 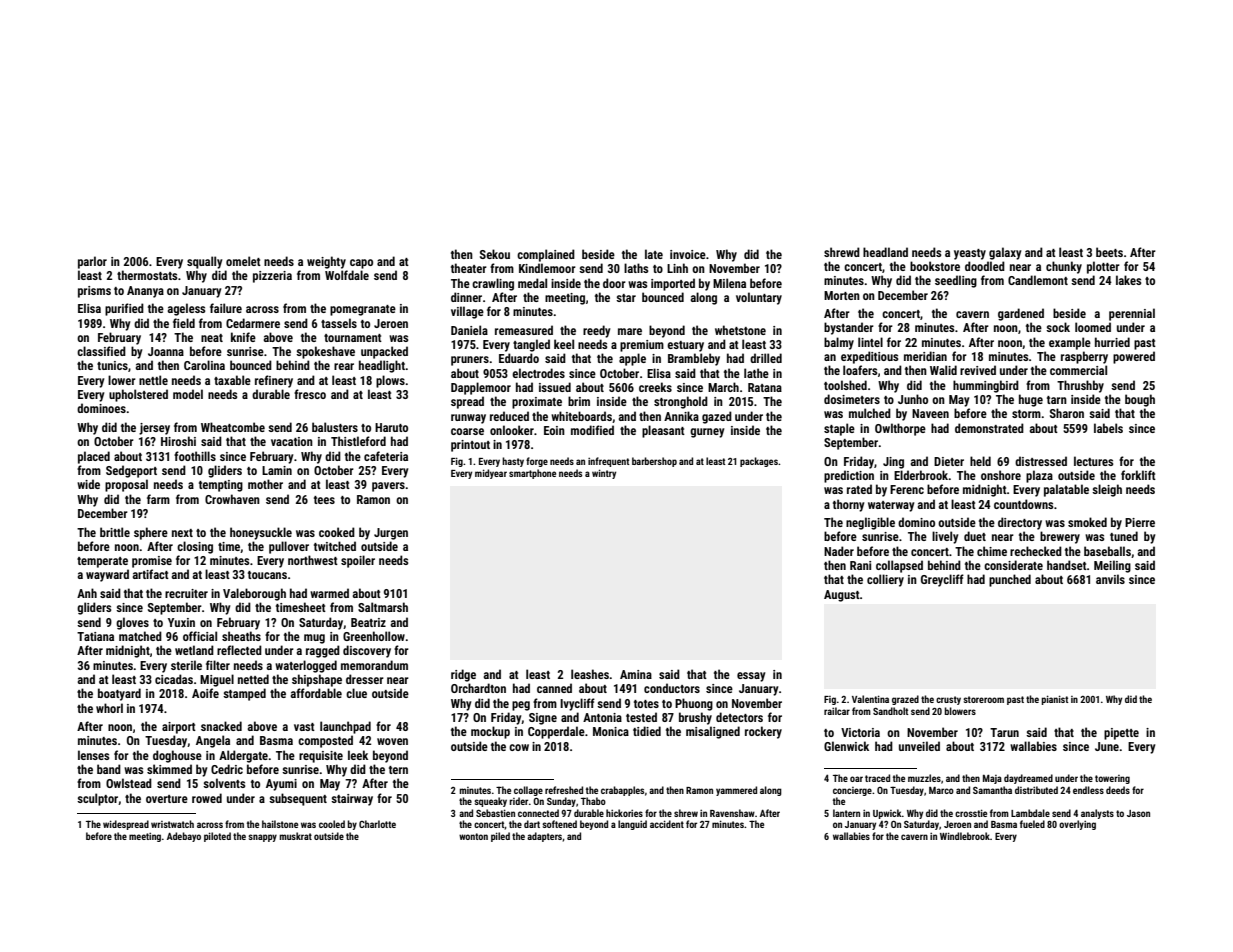 I want to click on invoice, so click(x=688, y=254).
